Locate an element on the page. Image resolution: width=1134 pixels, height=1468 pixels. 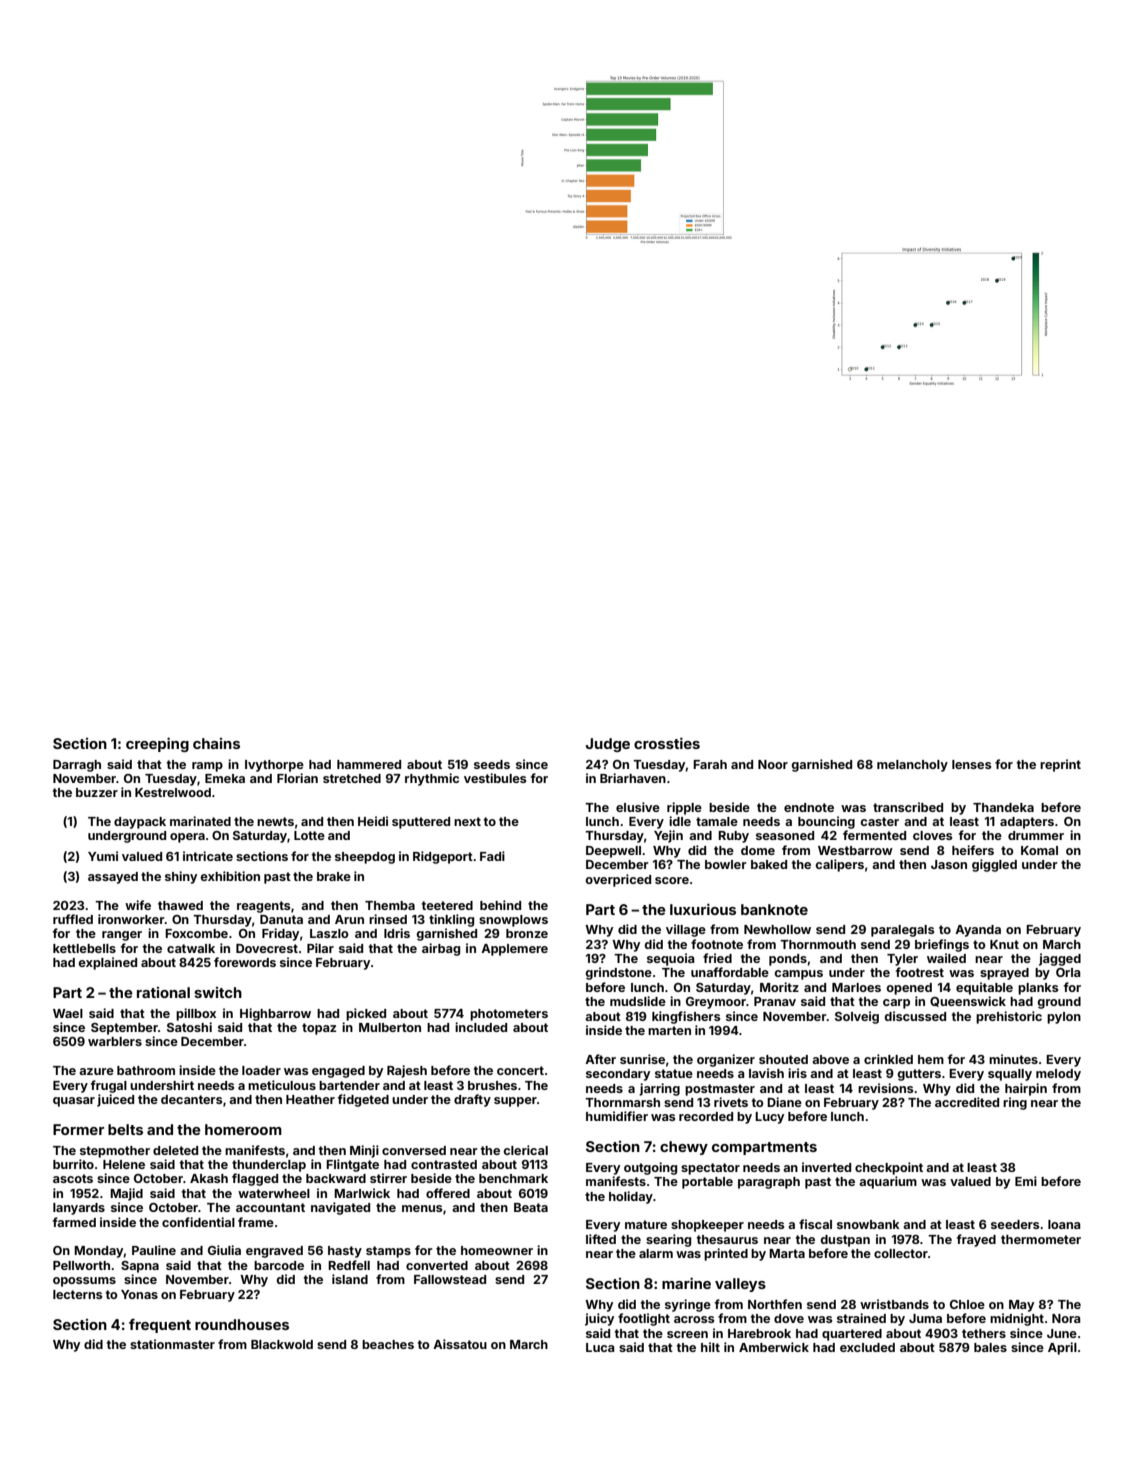
catwalk is located at coordinates (191, 948).
